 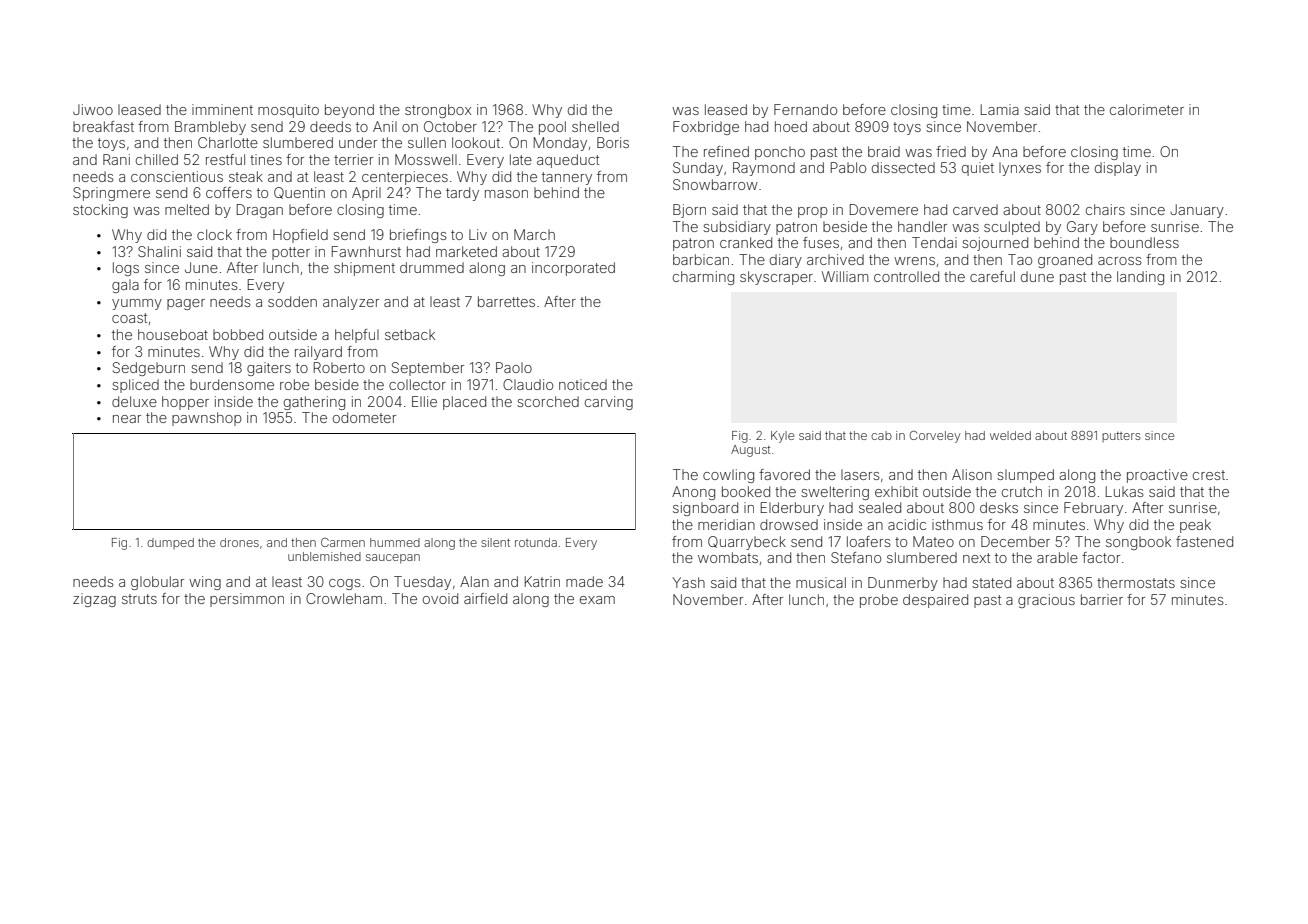 What do you see at coordinates (417, 384) in the page?
I see `collector` at bounding box center [417, 384].
